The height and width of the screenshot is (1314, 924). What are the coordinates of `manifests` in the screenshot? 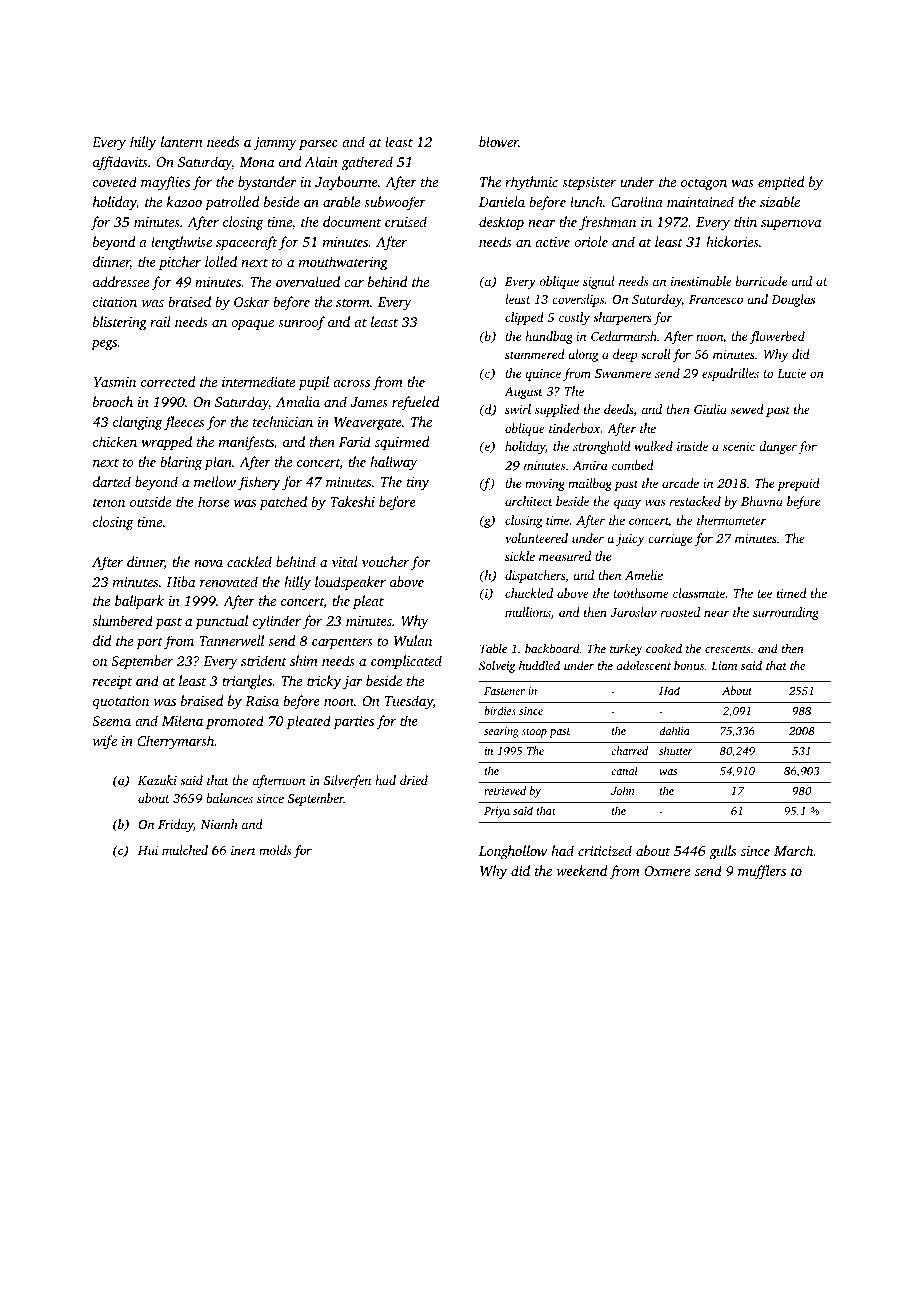 It's located at (246, 443).
